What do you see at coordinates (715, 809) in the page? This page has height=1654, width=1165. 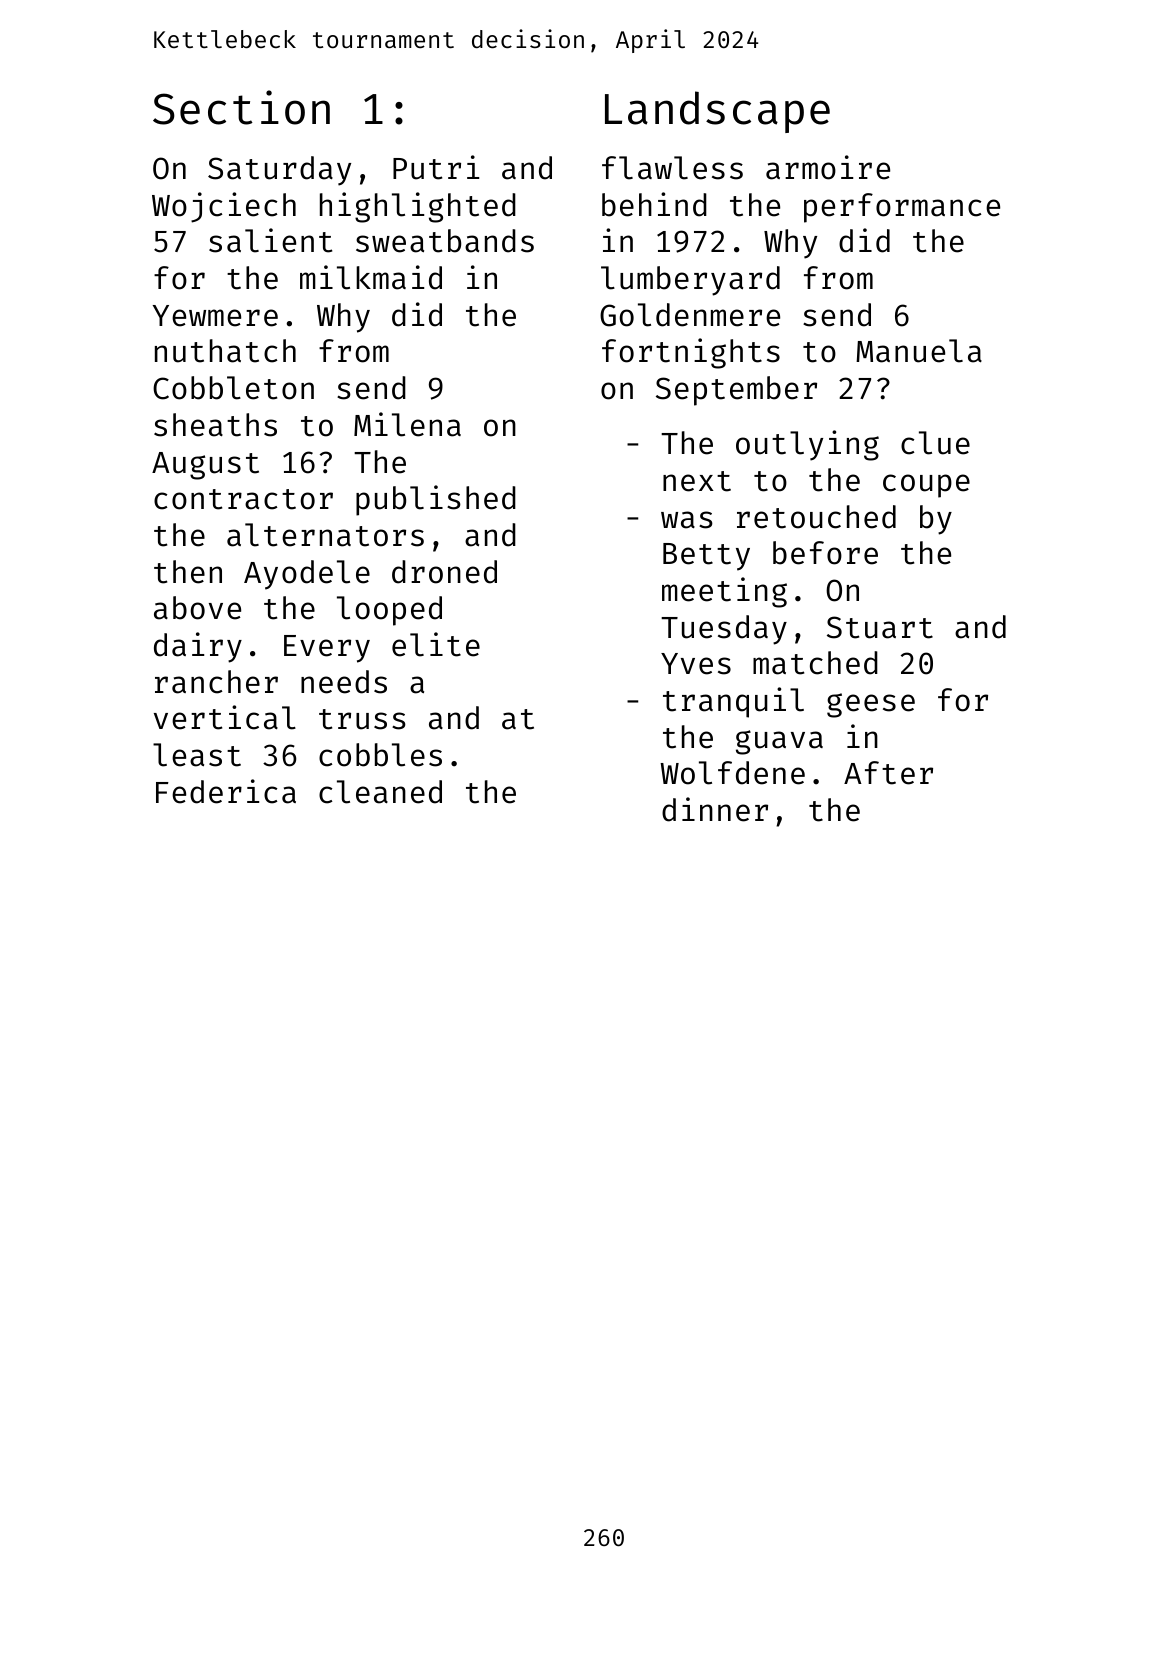 I see `dinner` at bounding box center [715, 809].
